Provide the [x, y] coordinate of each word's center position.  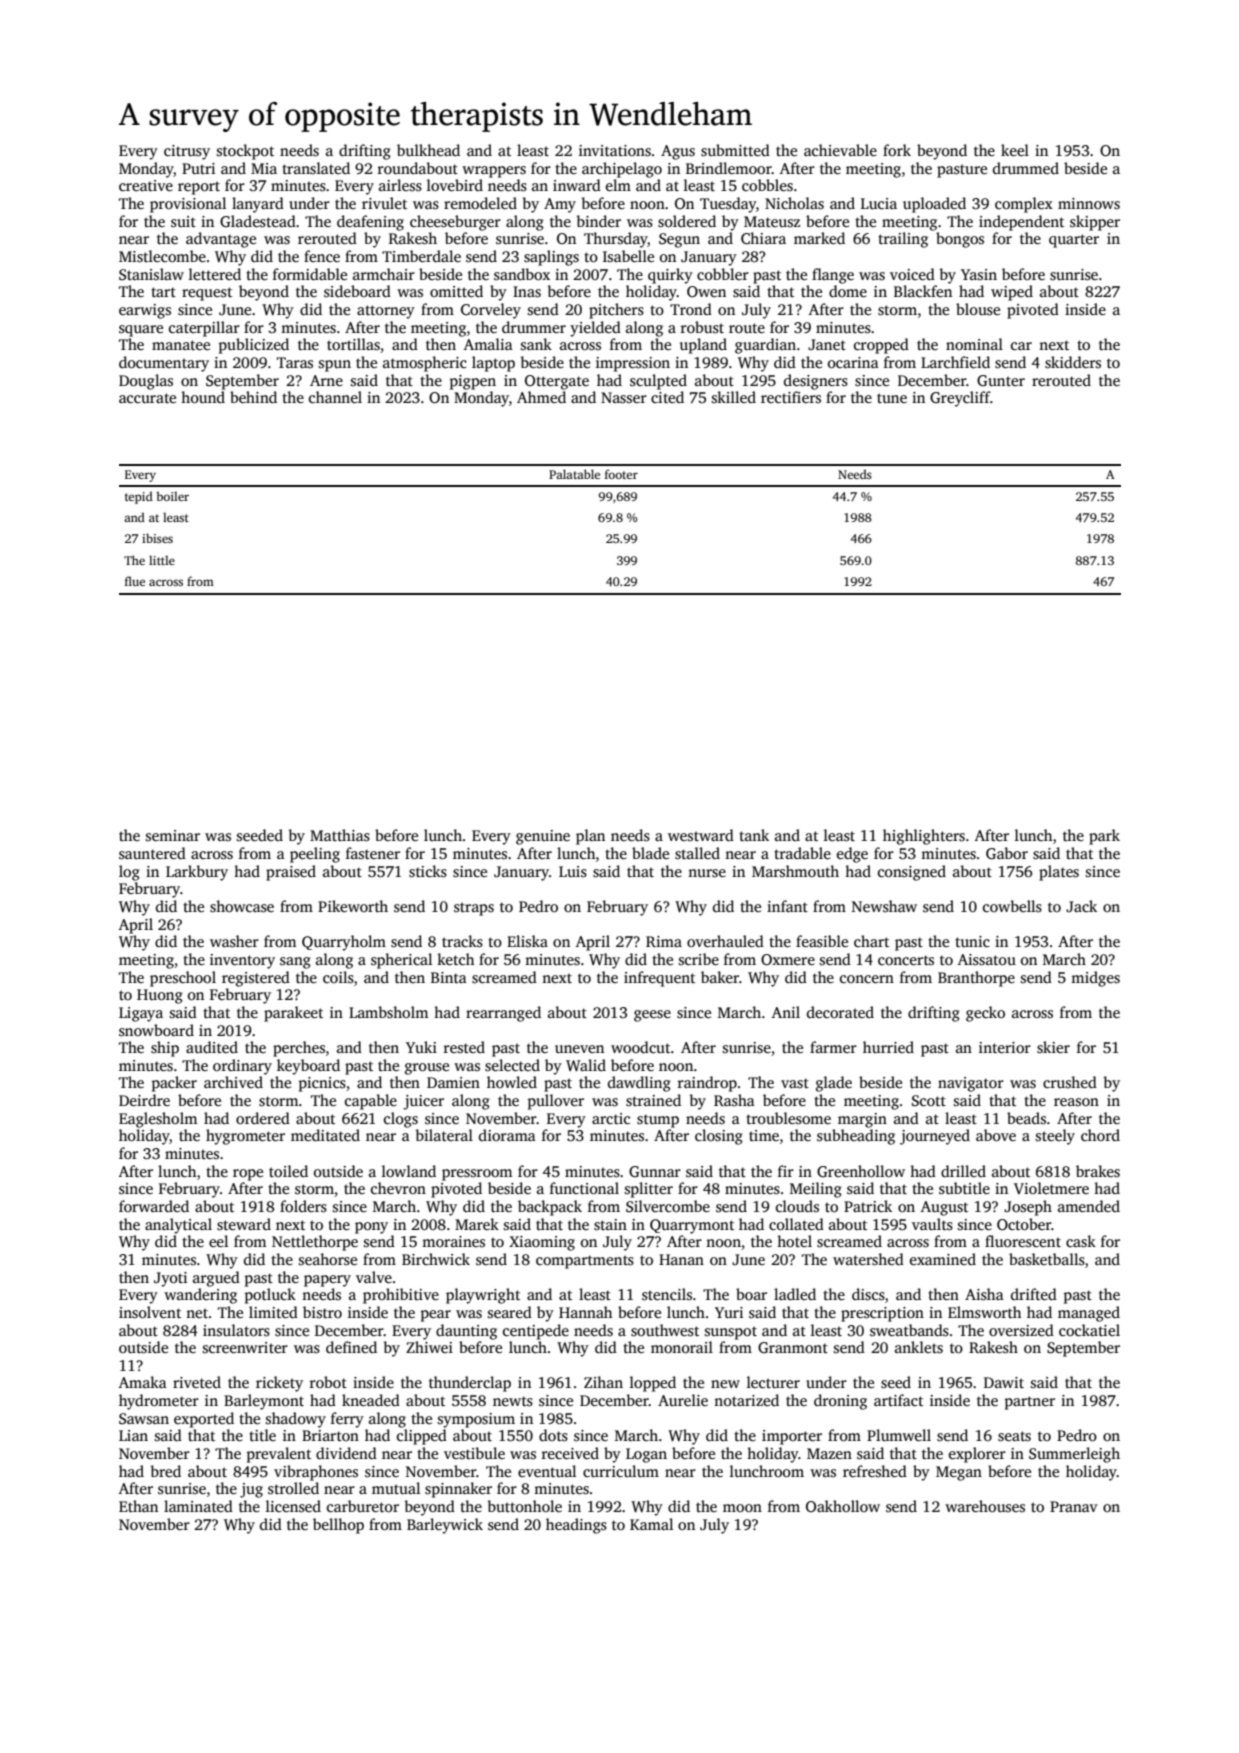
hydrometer [159, 1402]
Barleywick [445, 1526]
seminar [173, 835]
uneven [579, 1049]
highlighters [924, 837]
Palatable [574, 474]
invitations [615, 151]
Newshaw [884, 906]
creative [146, 185]
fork [897, 150]
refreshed [875, 1471]
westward [701, 835]
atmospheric [425, 364]
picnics [322, 1084]
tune [892, 398]
